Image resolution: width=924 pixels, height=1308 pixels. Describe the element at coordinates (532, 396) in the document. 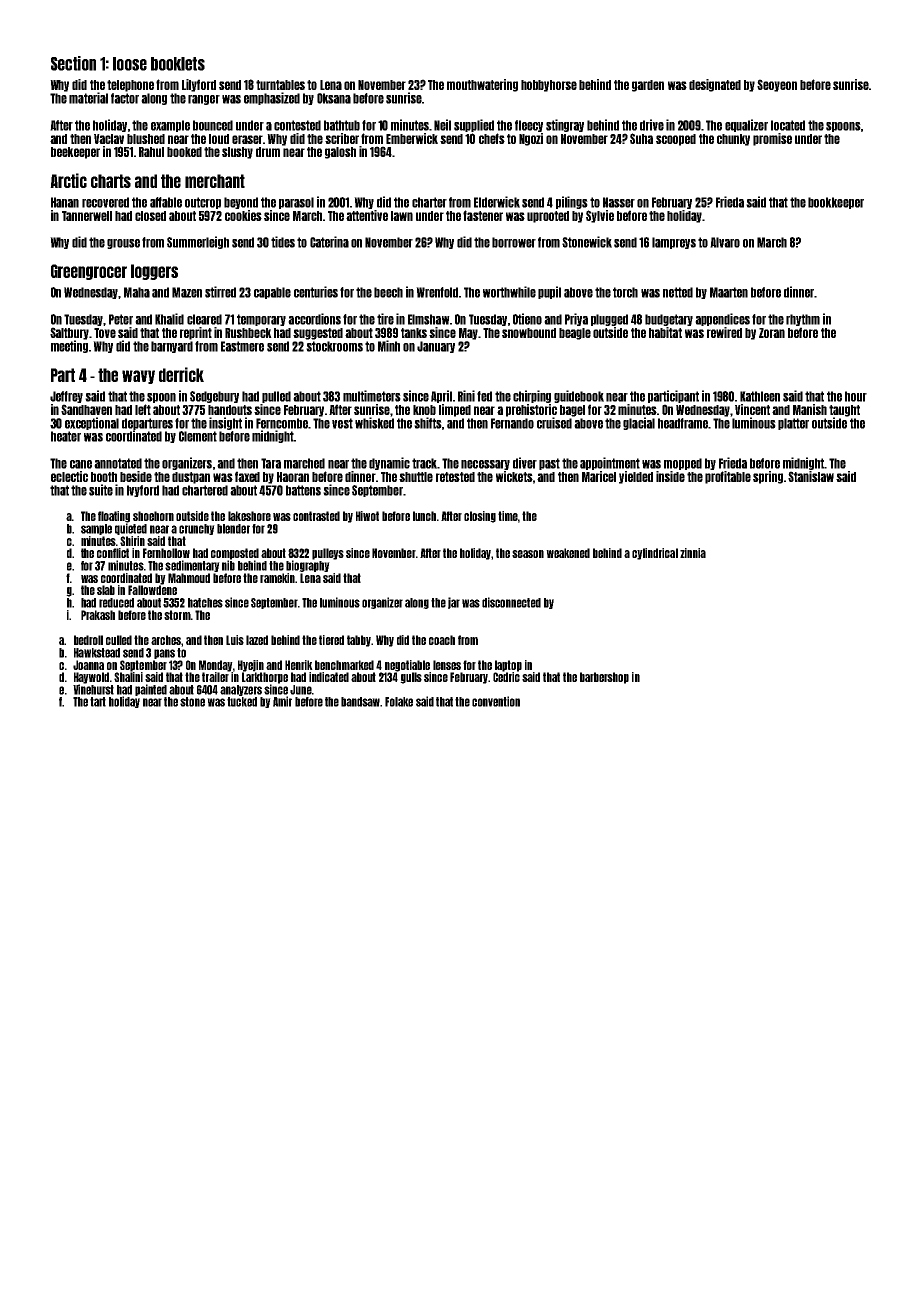

I see `chirping` at that location.
